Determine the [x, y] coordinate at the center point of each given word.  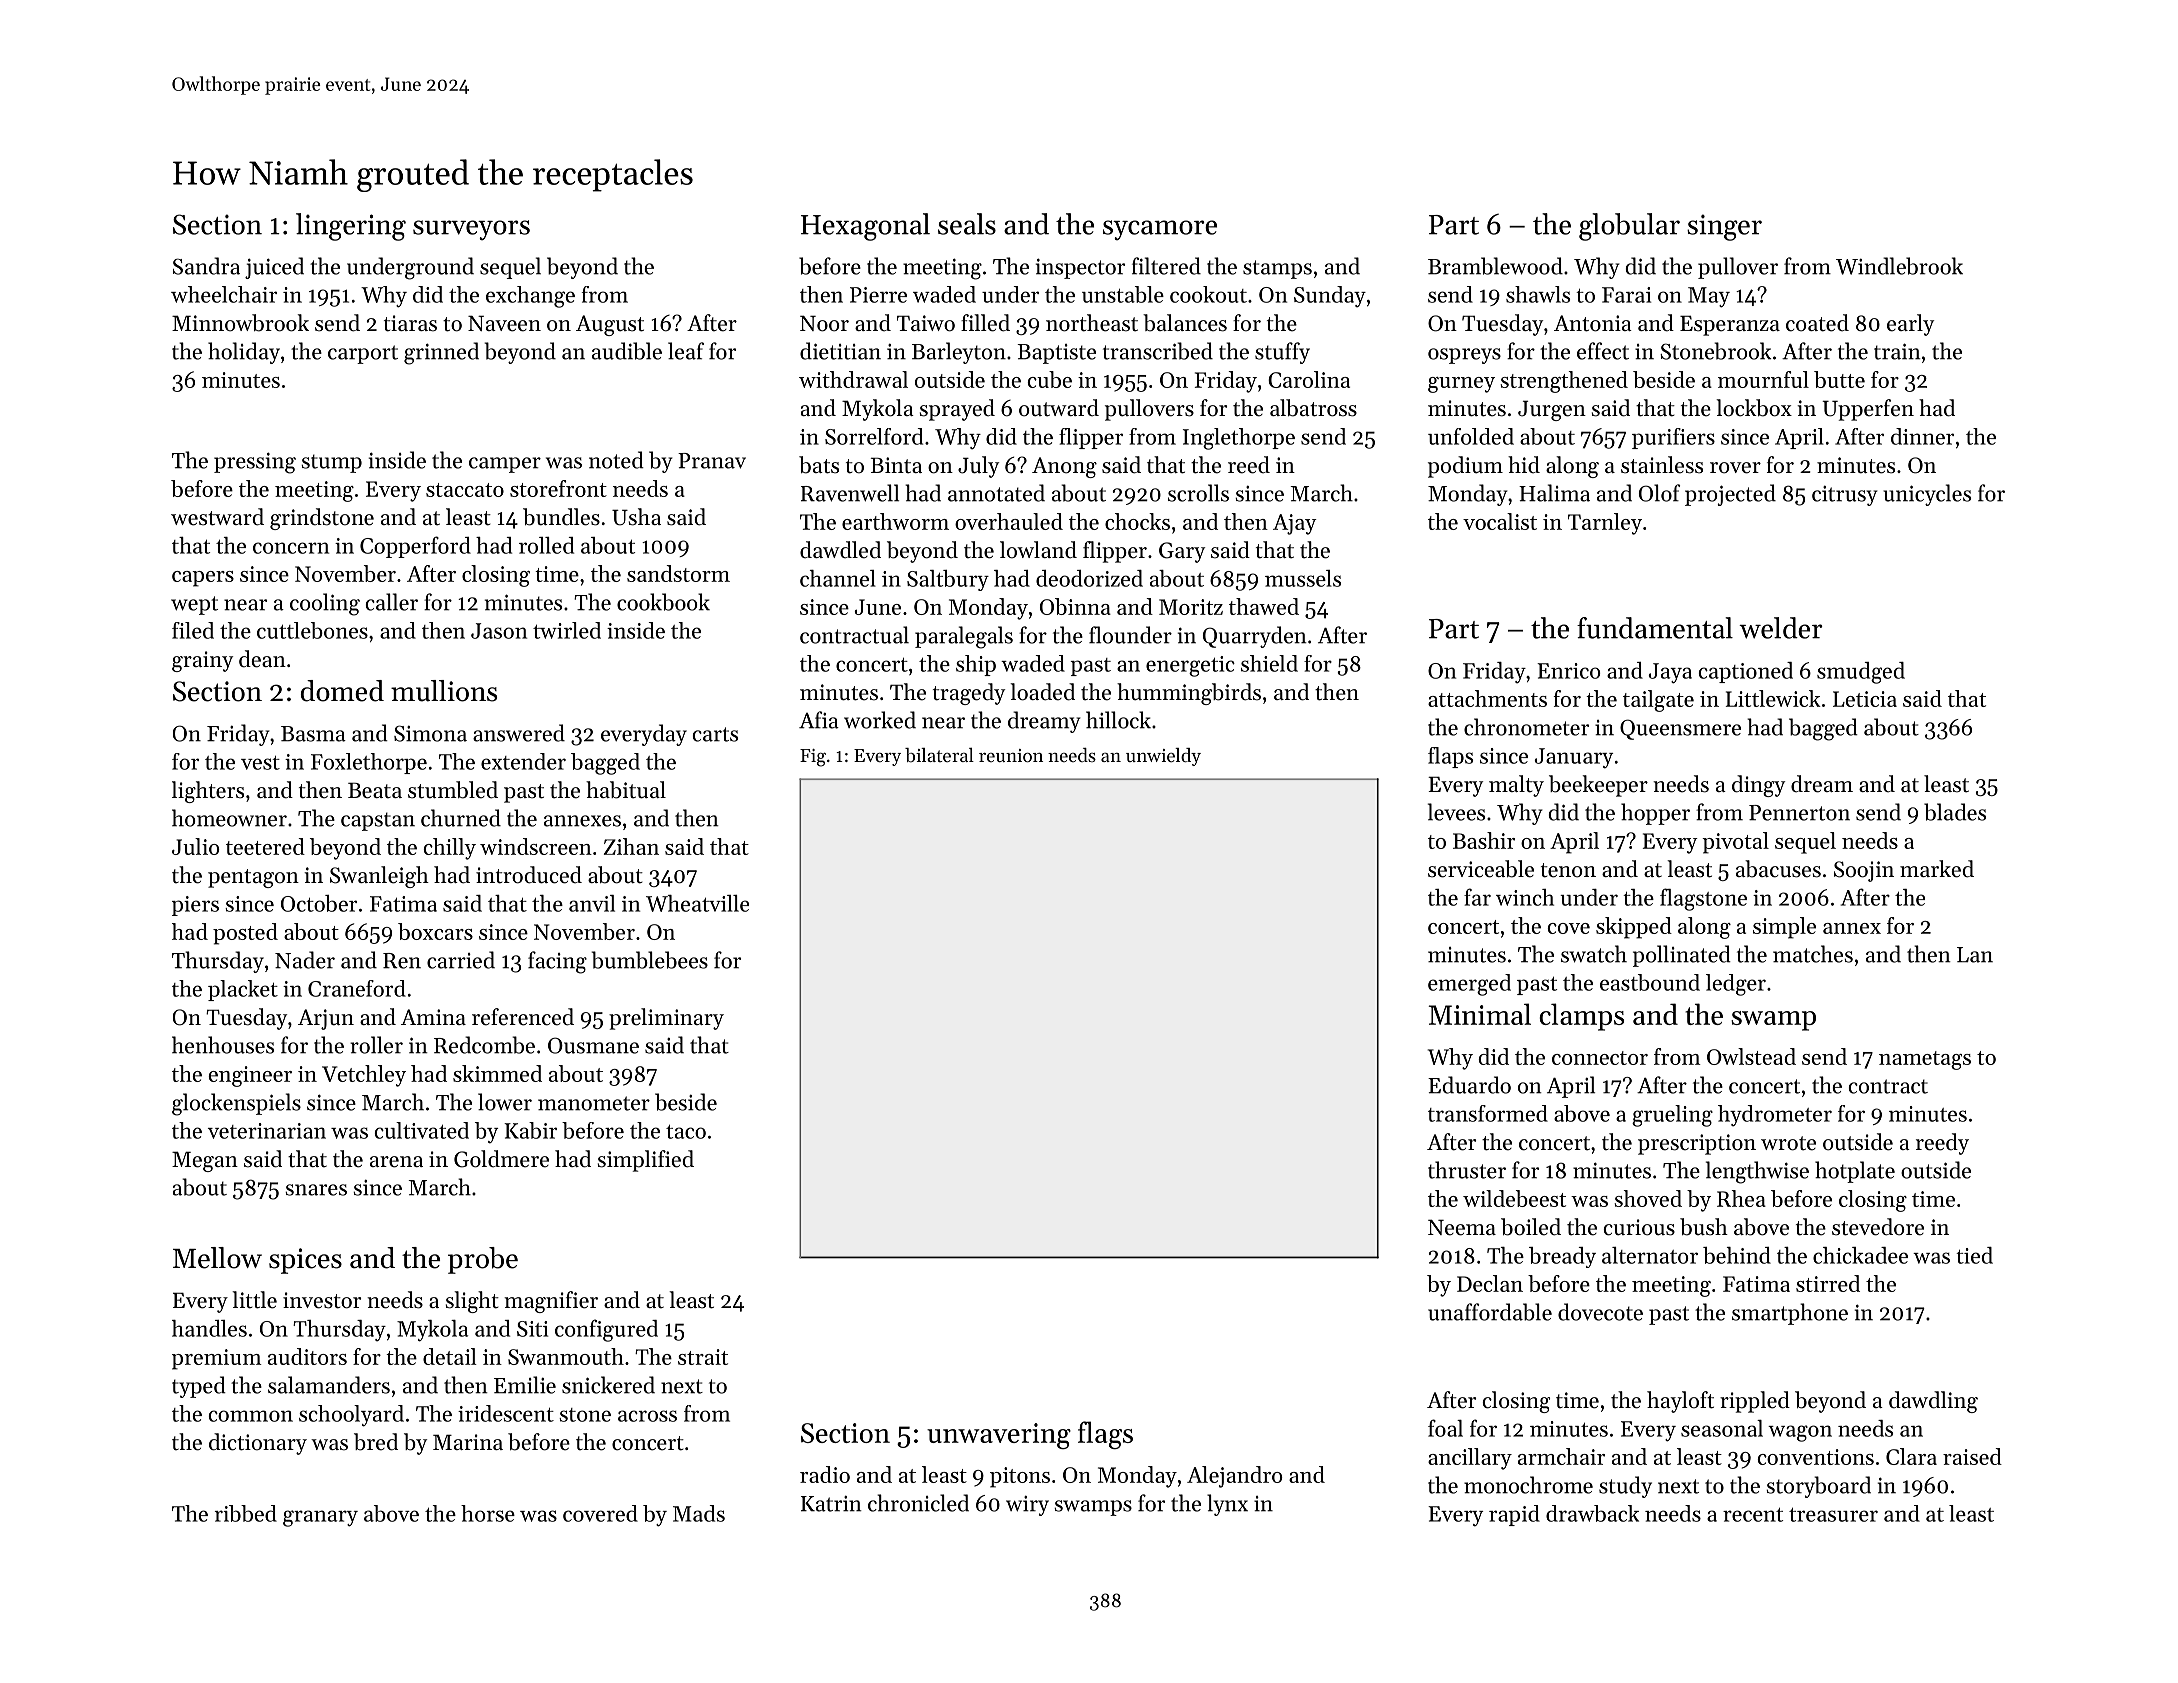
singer [1724, 227]
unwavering [999, 1436]
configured [606, 1330]
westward [217, 517]
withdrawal [853, 379]
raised [1972, 1456]
